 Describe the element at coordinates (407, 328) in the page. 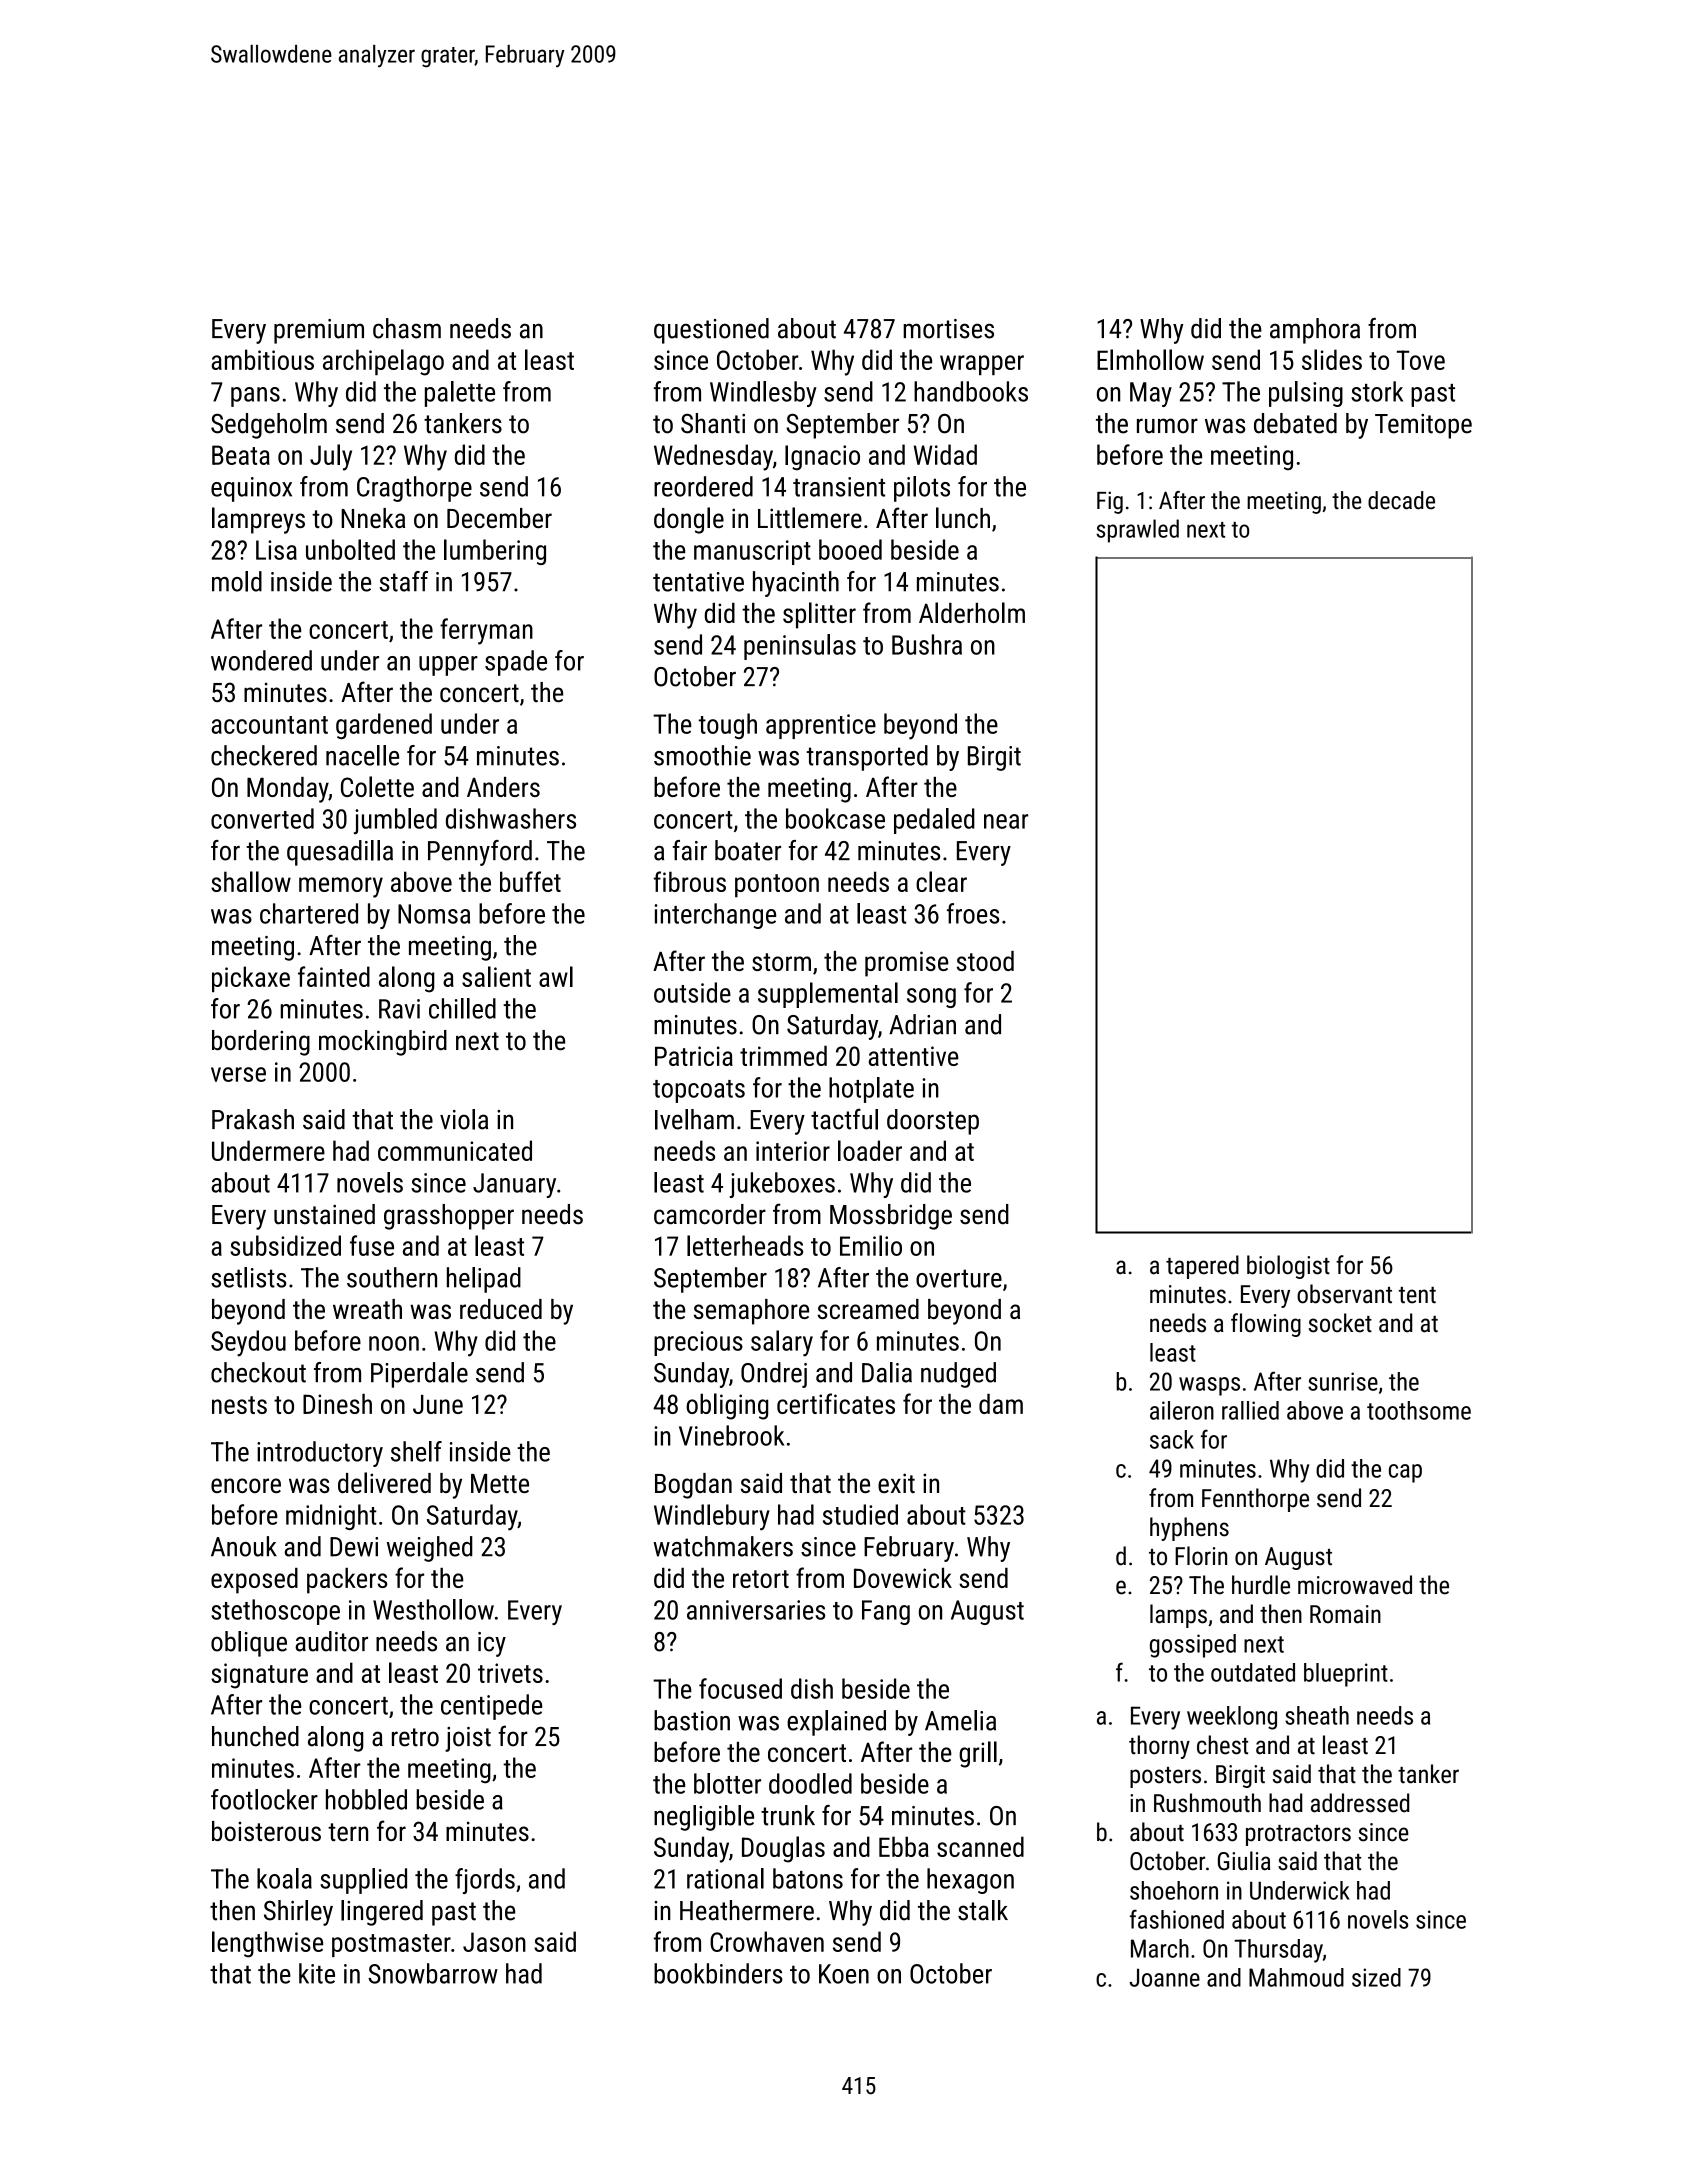

I see `chasm` at that location.
